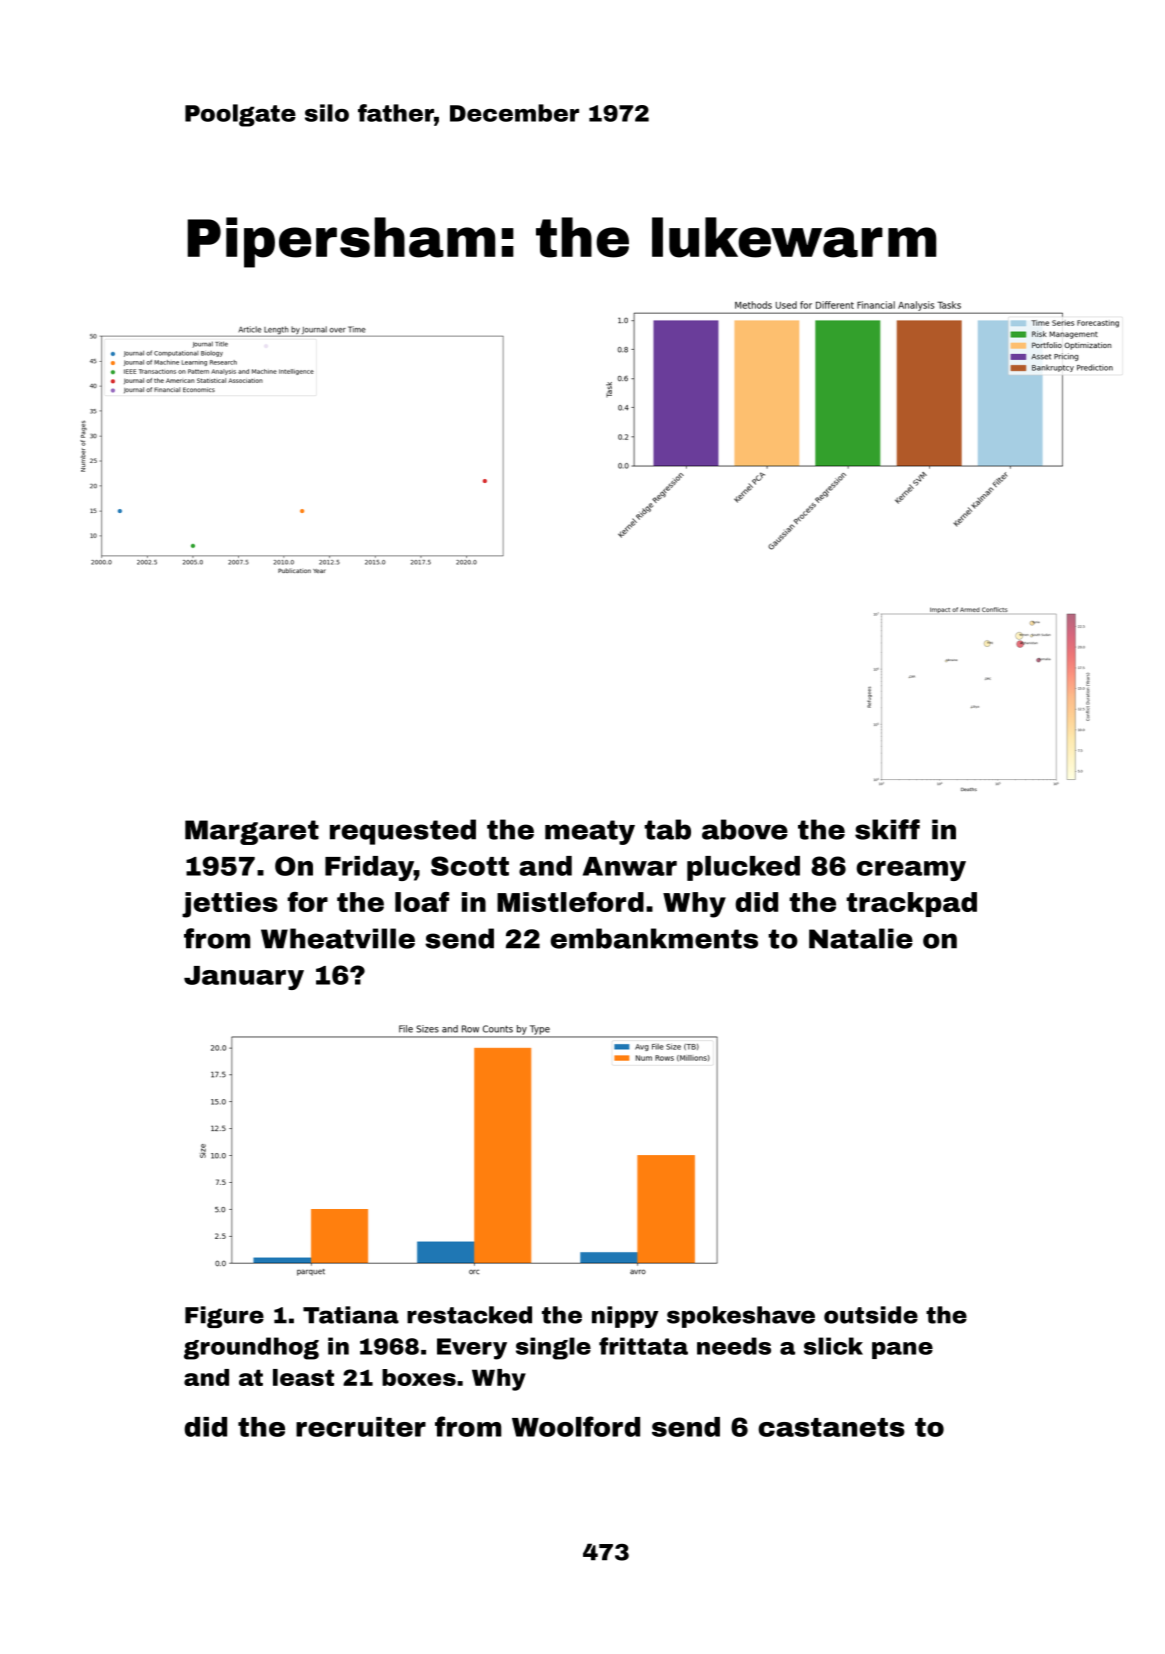 This screenshot has width=1165, height=1654. What do you see at coordinates (576, 1426) in the screenshot?
I see `Woolford` at bounding box center [576, 1426].
